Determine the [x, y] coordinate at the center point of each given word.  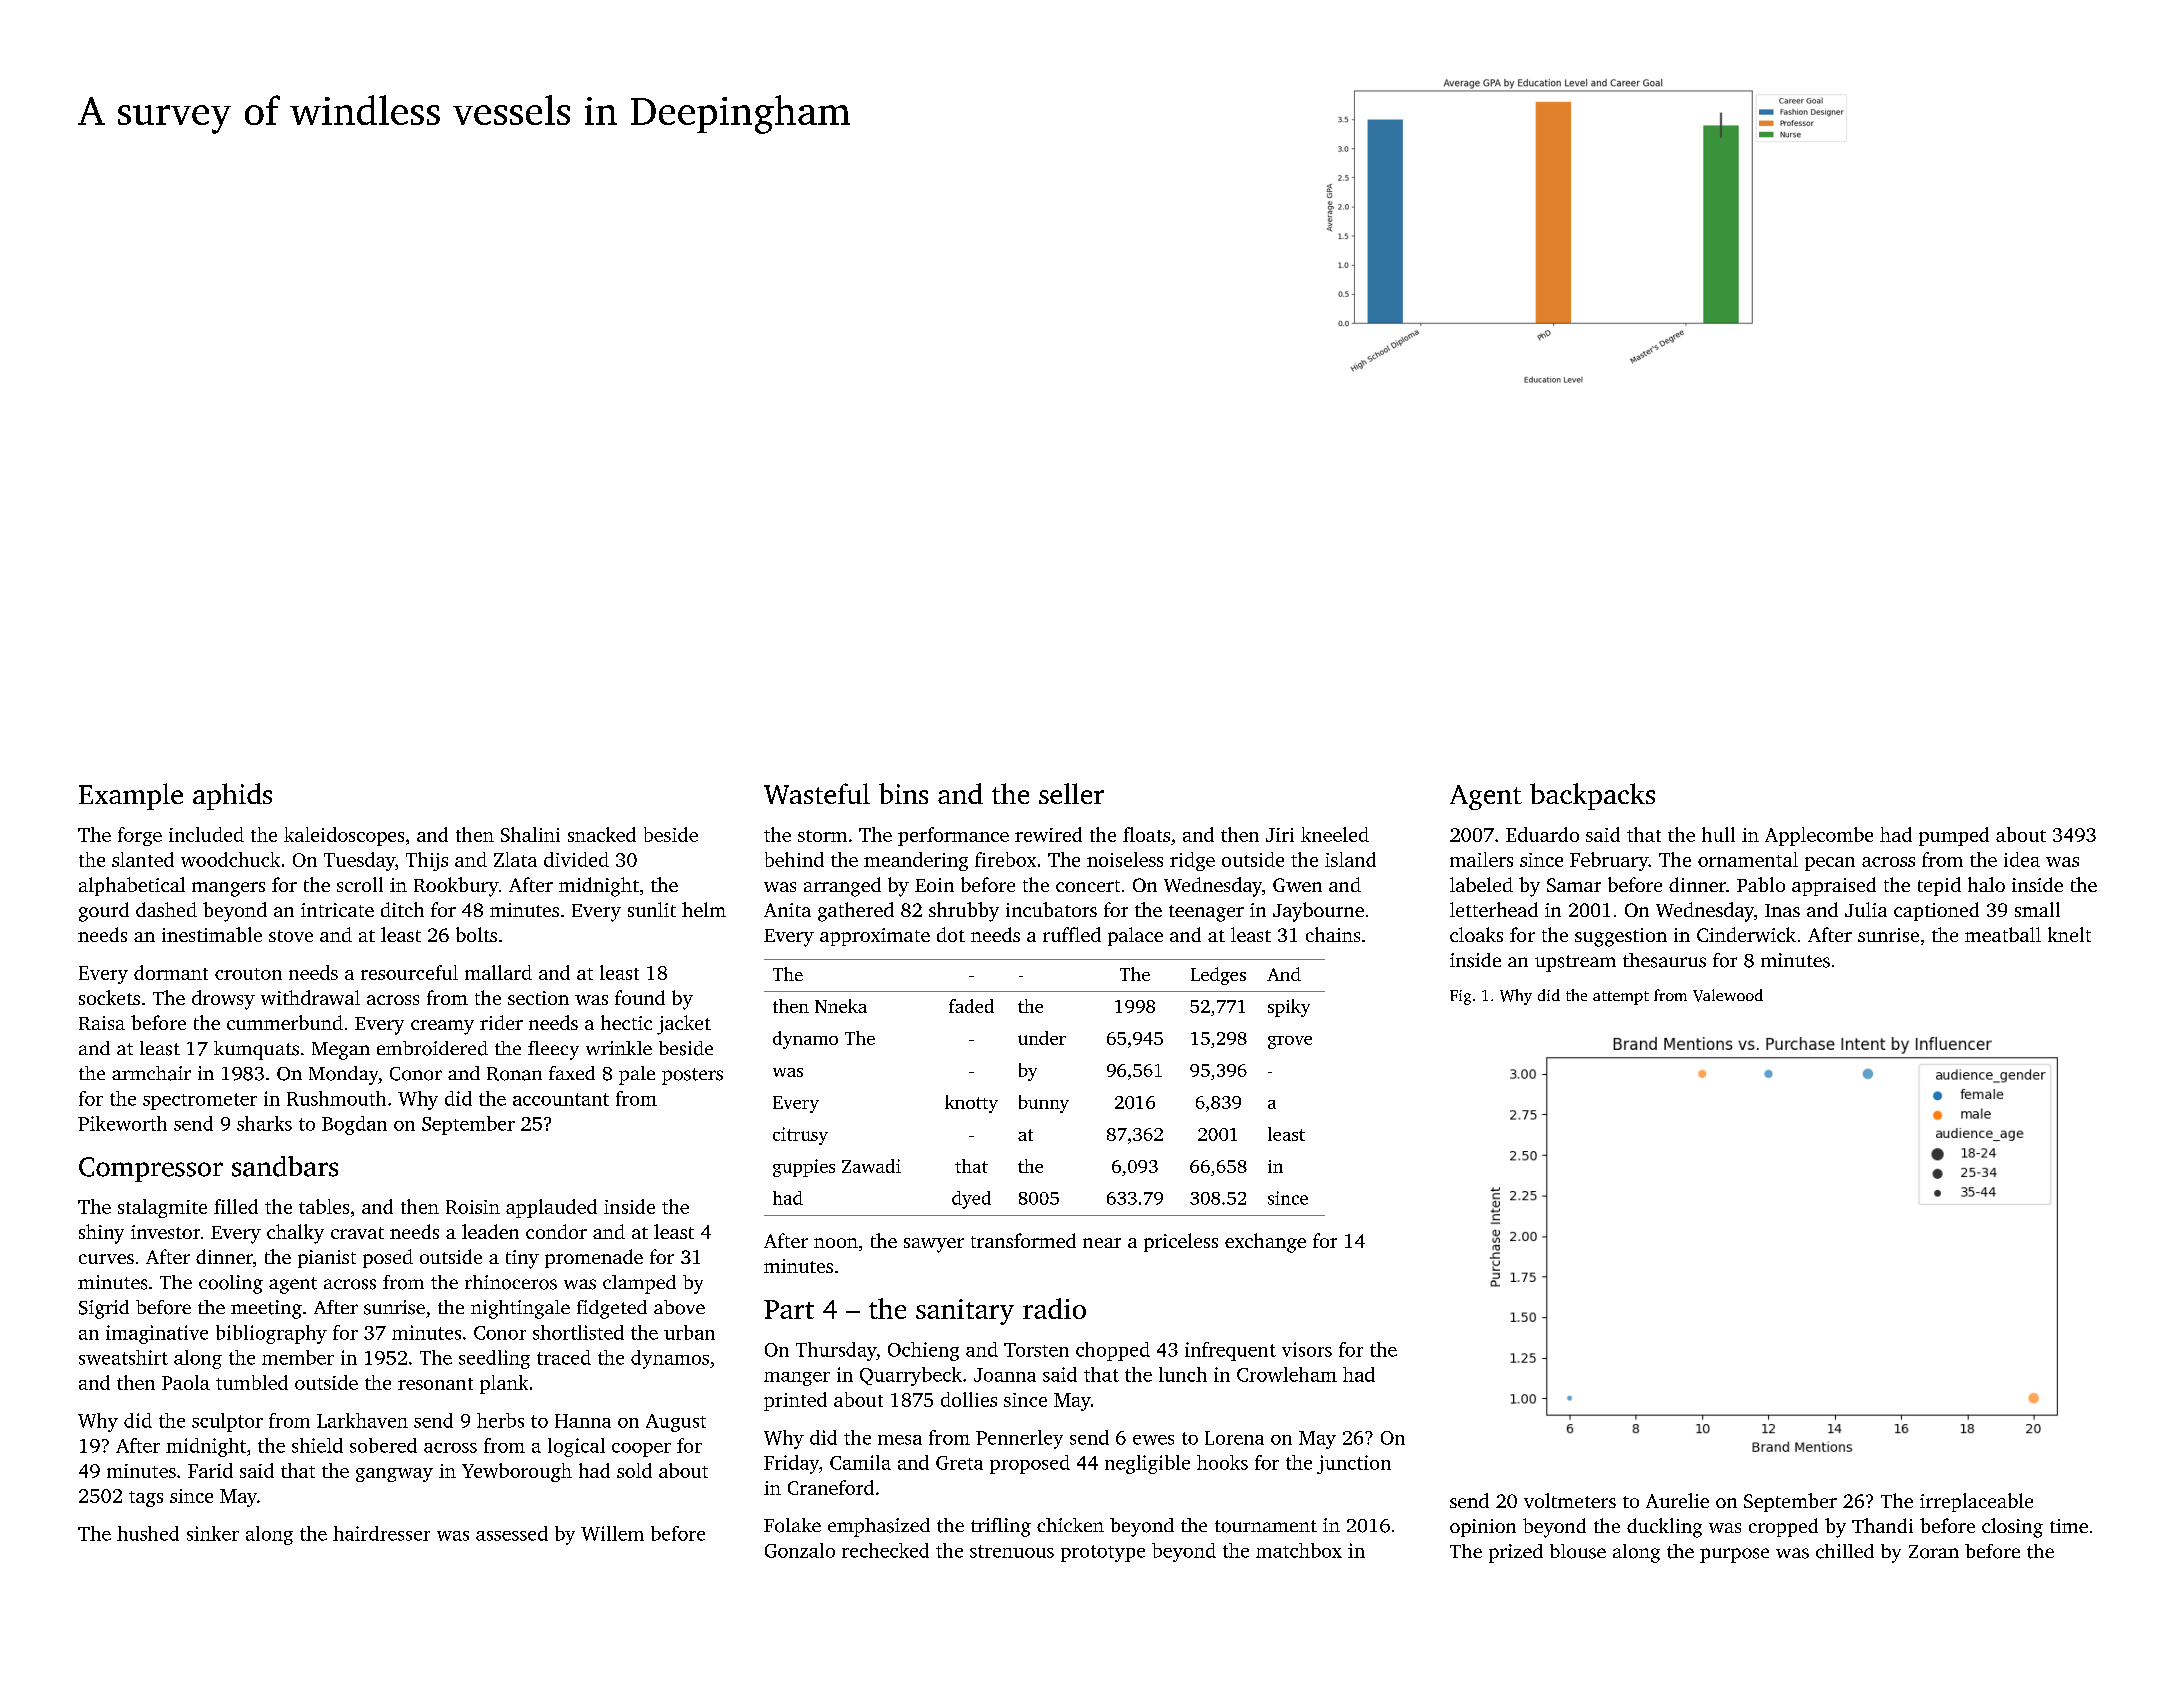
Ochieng [923, 1351]
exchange [1265, 1243]
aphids [232, 796]
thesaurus [1664, 960]
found [640, 997]
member [298, 1357]
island [1350, 859]
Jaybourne [1318, 912]
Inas [1782, 910]
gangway [394, 1475]
